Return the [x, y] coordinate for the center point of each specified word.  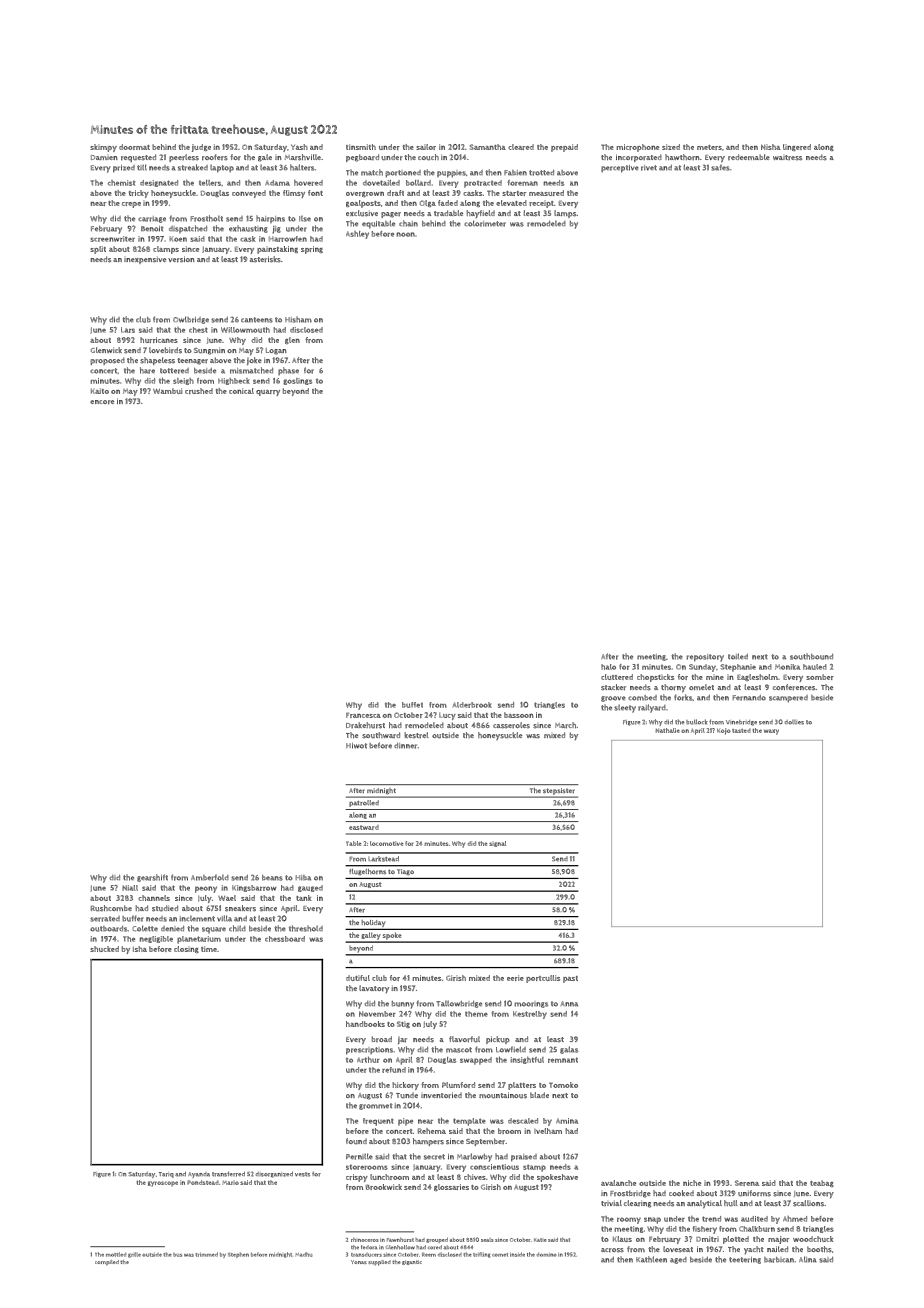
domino [547, 1255]
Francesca [363, 715]
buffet [412, 705]
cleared [521, 147]
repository [705, 658]
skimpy [103, 148]
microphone [638, 148]
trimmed [206, 1254]
